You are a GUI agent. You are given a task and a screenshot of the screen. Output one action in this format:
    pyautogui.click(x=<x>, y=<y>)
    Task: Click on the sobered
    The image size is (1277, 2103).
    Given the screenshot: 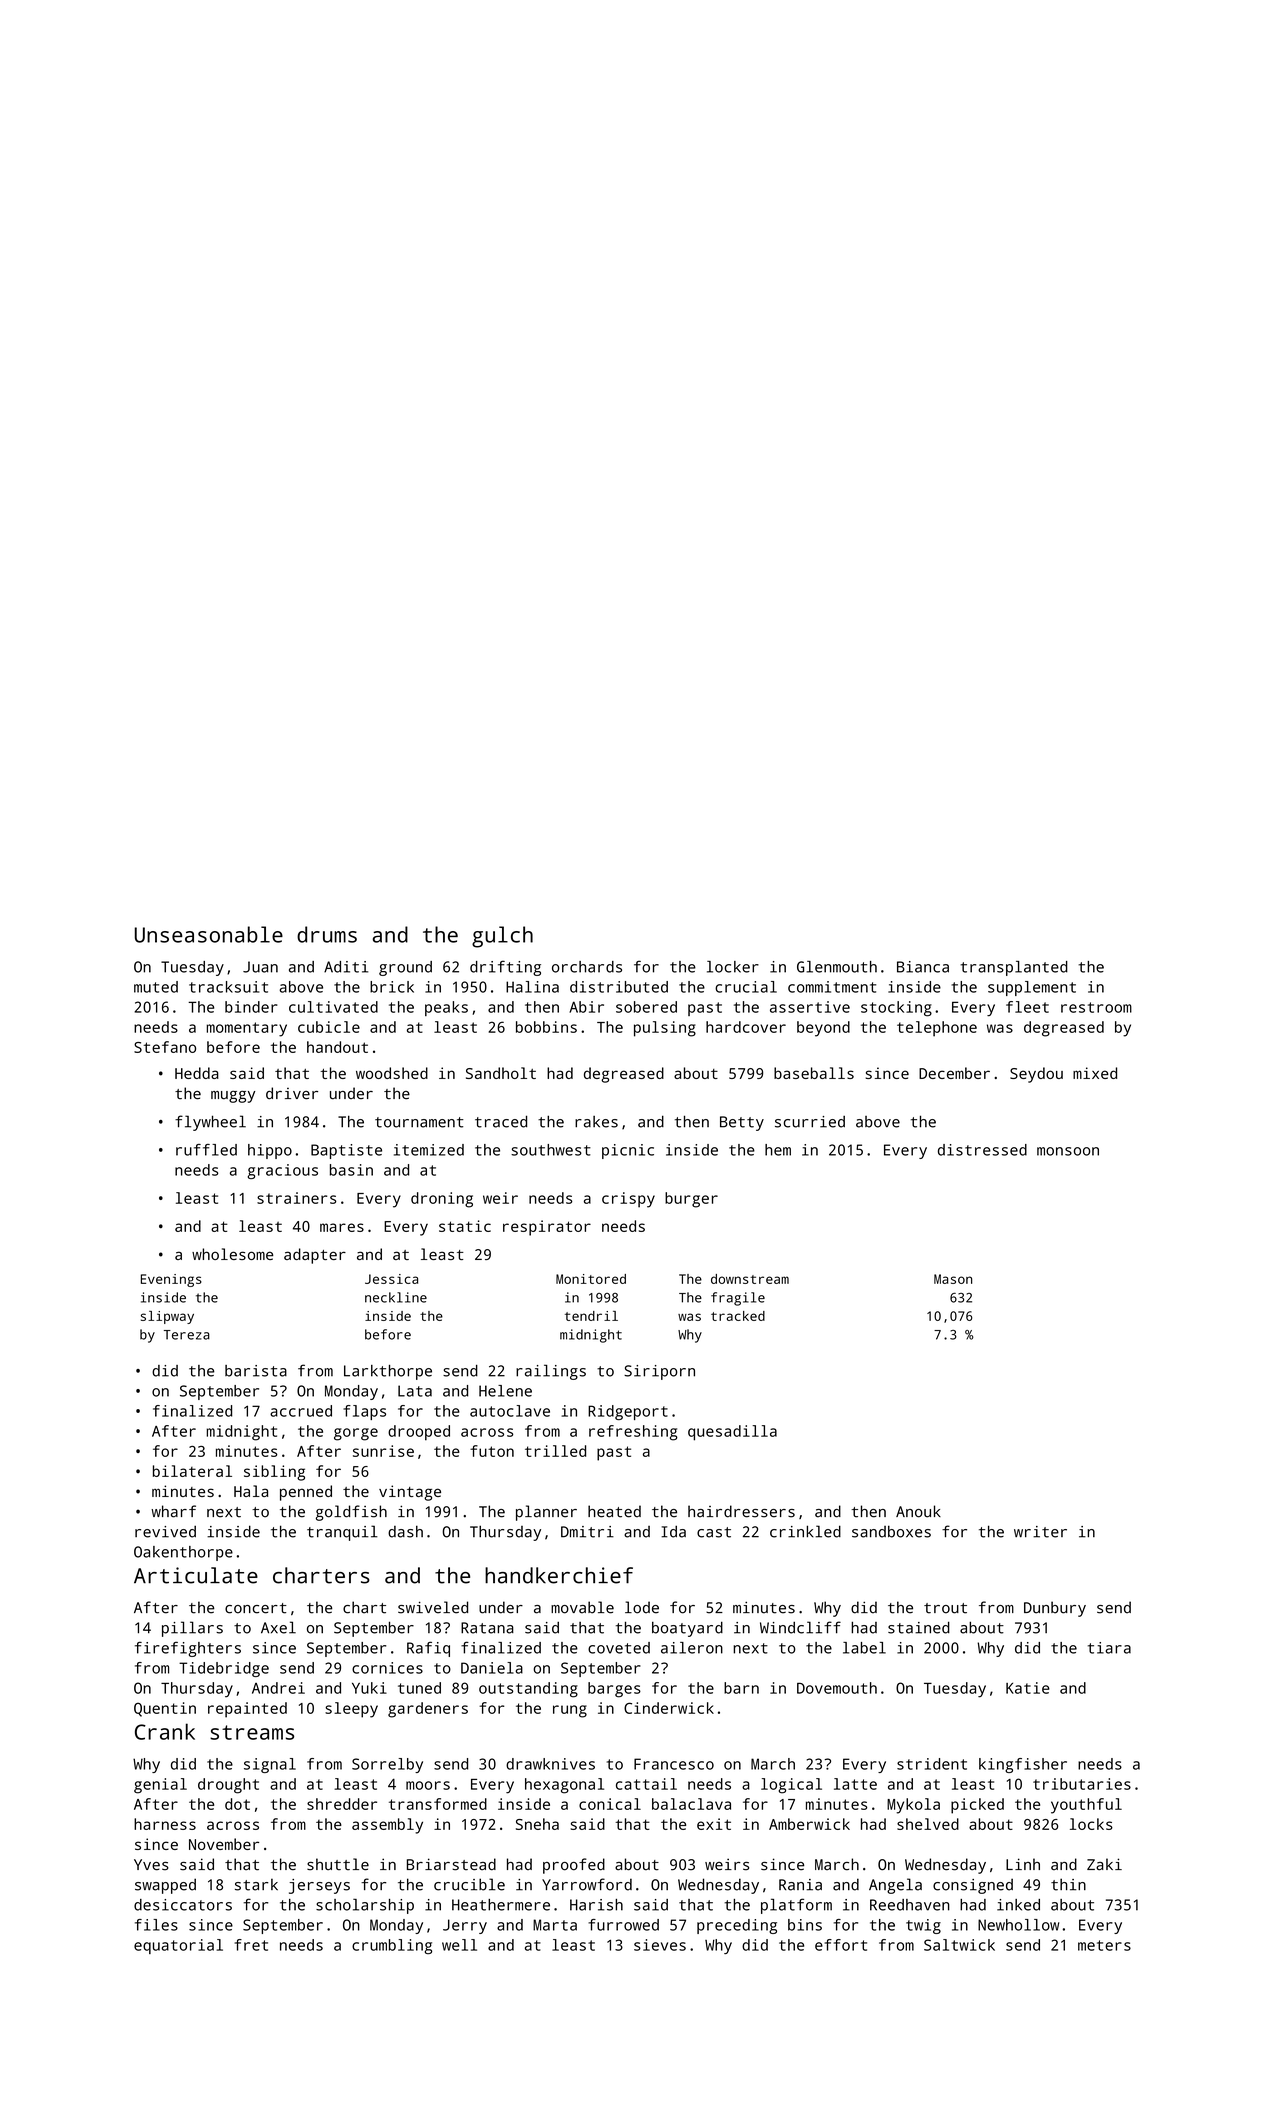 What is the action you would take?
    pyautogui.click(x=646, y=1007)
